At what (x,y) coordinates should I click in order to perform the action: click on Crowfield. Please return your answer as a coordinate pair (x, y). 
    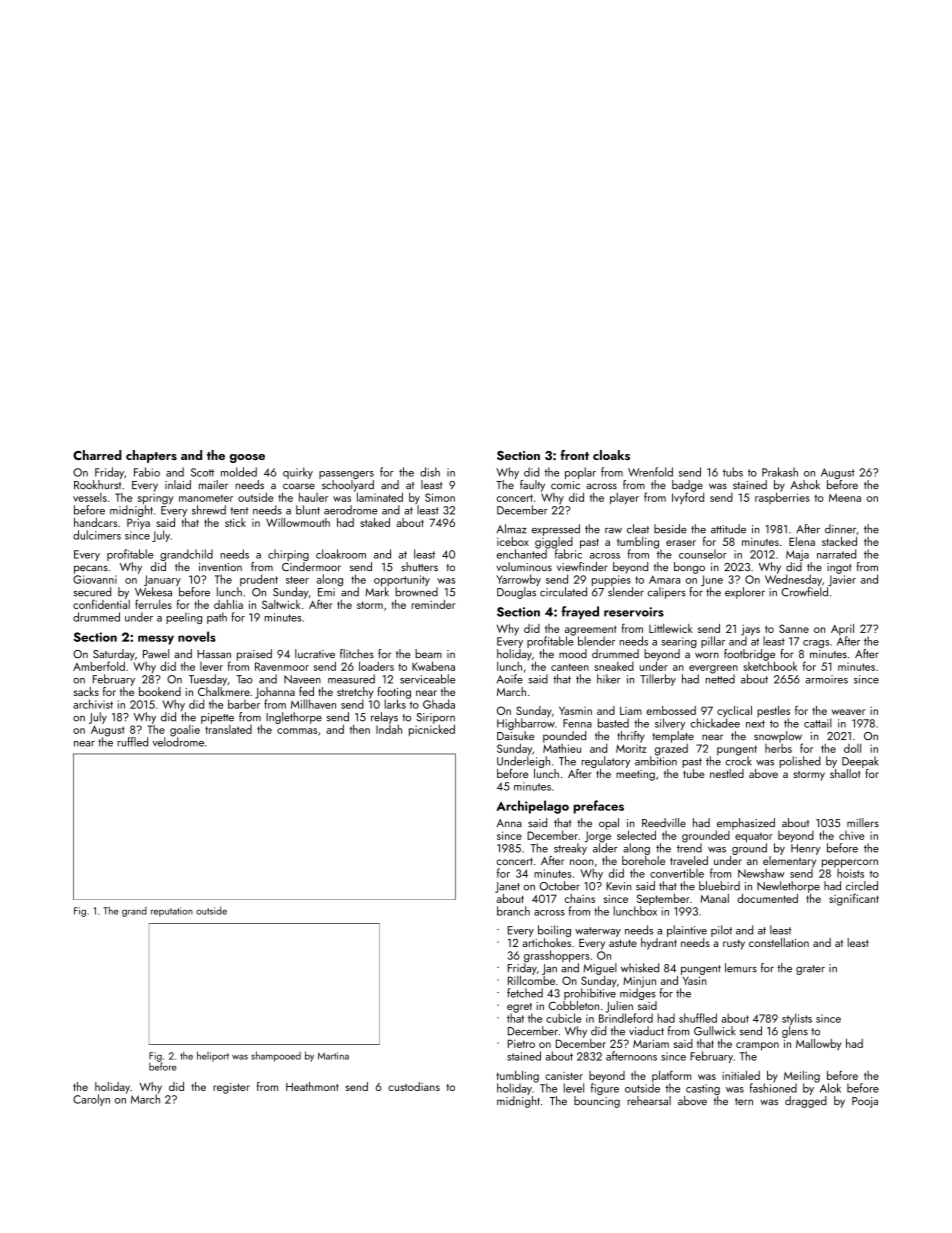
    Looking at the image, I should click on (805, 592).
